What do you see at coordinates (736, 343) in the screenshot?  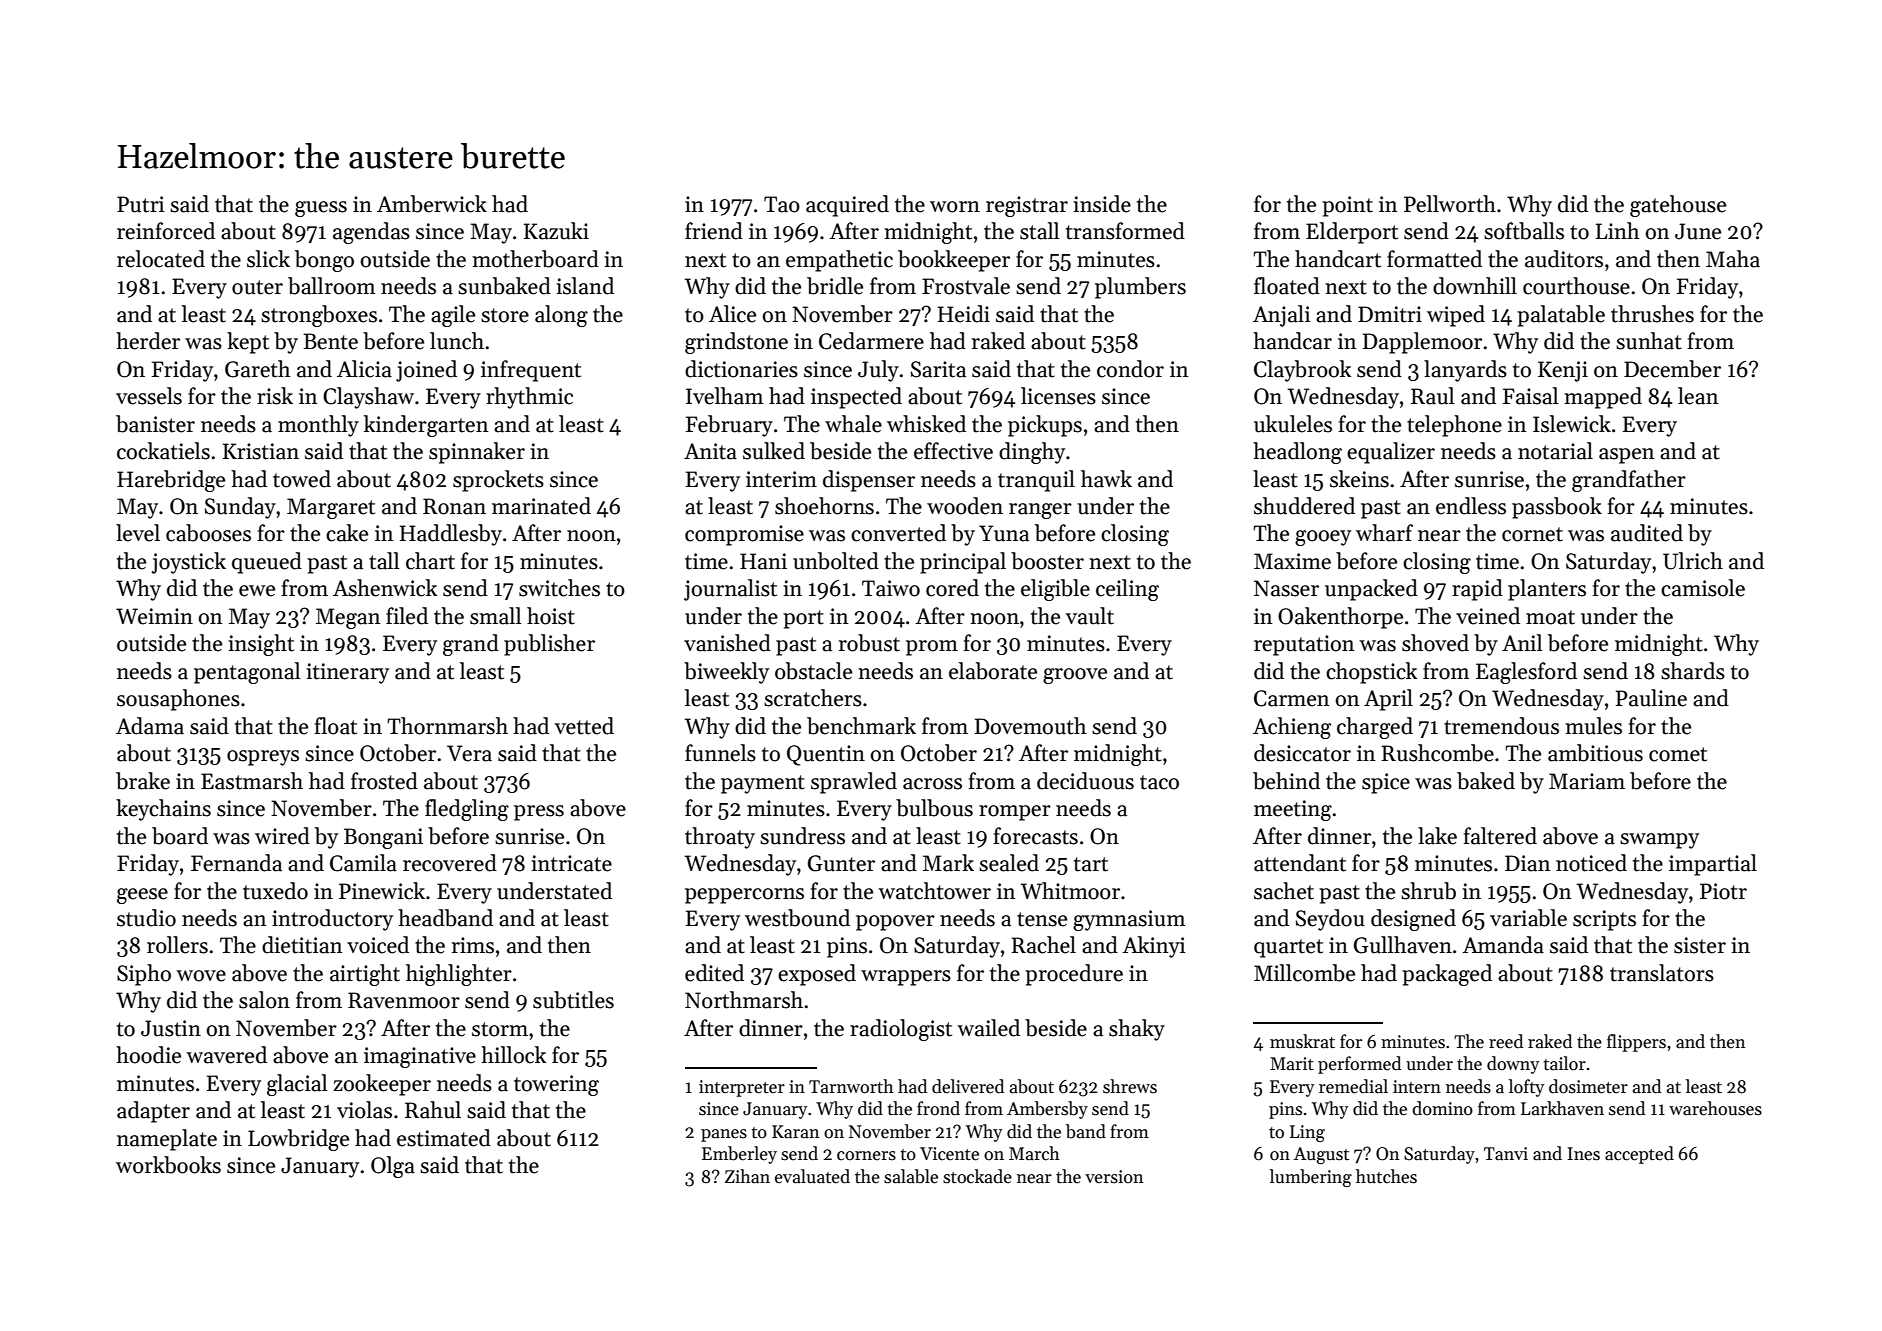 I see `grindstone` at bounding box center [736, 343].
